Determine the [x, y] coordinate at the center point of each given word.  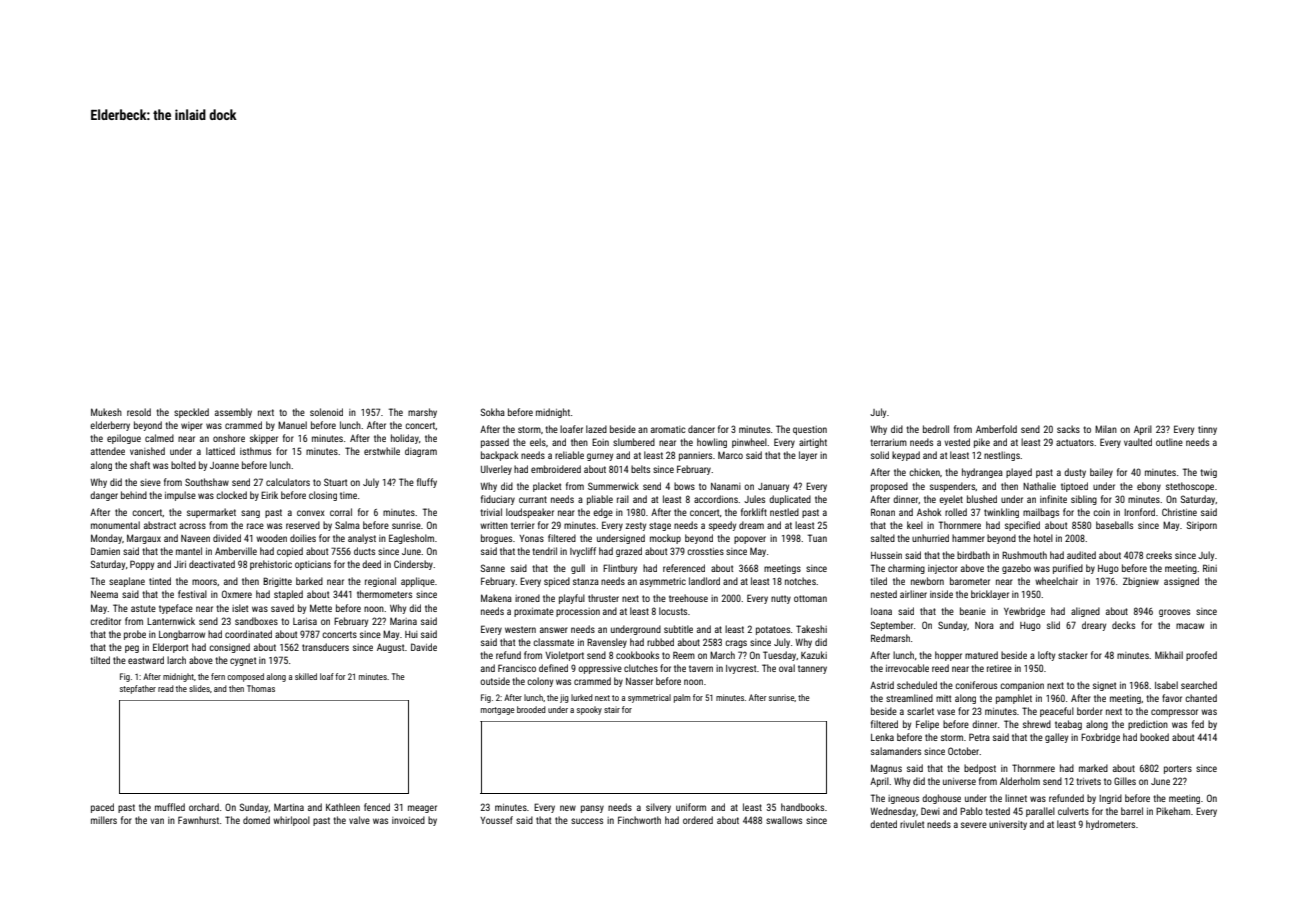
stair [612, 710]
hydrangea [982, 473]
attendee [108, 451]
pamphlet [1014, 699]
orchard [204, 807]
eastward [146, 660]
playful [572, 599]
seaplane [127, 582]
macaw [1190, 626]
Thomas [261, 688]
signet [1104, 686]
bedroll [936, 429]
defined [553, 668]
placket [547, 487]
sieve [150, 482]
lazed [596, 429]
